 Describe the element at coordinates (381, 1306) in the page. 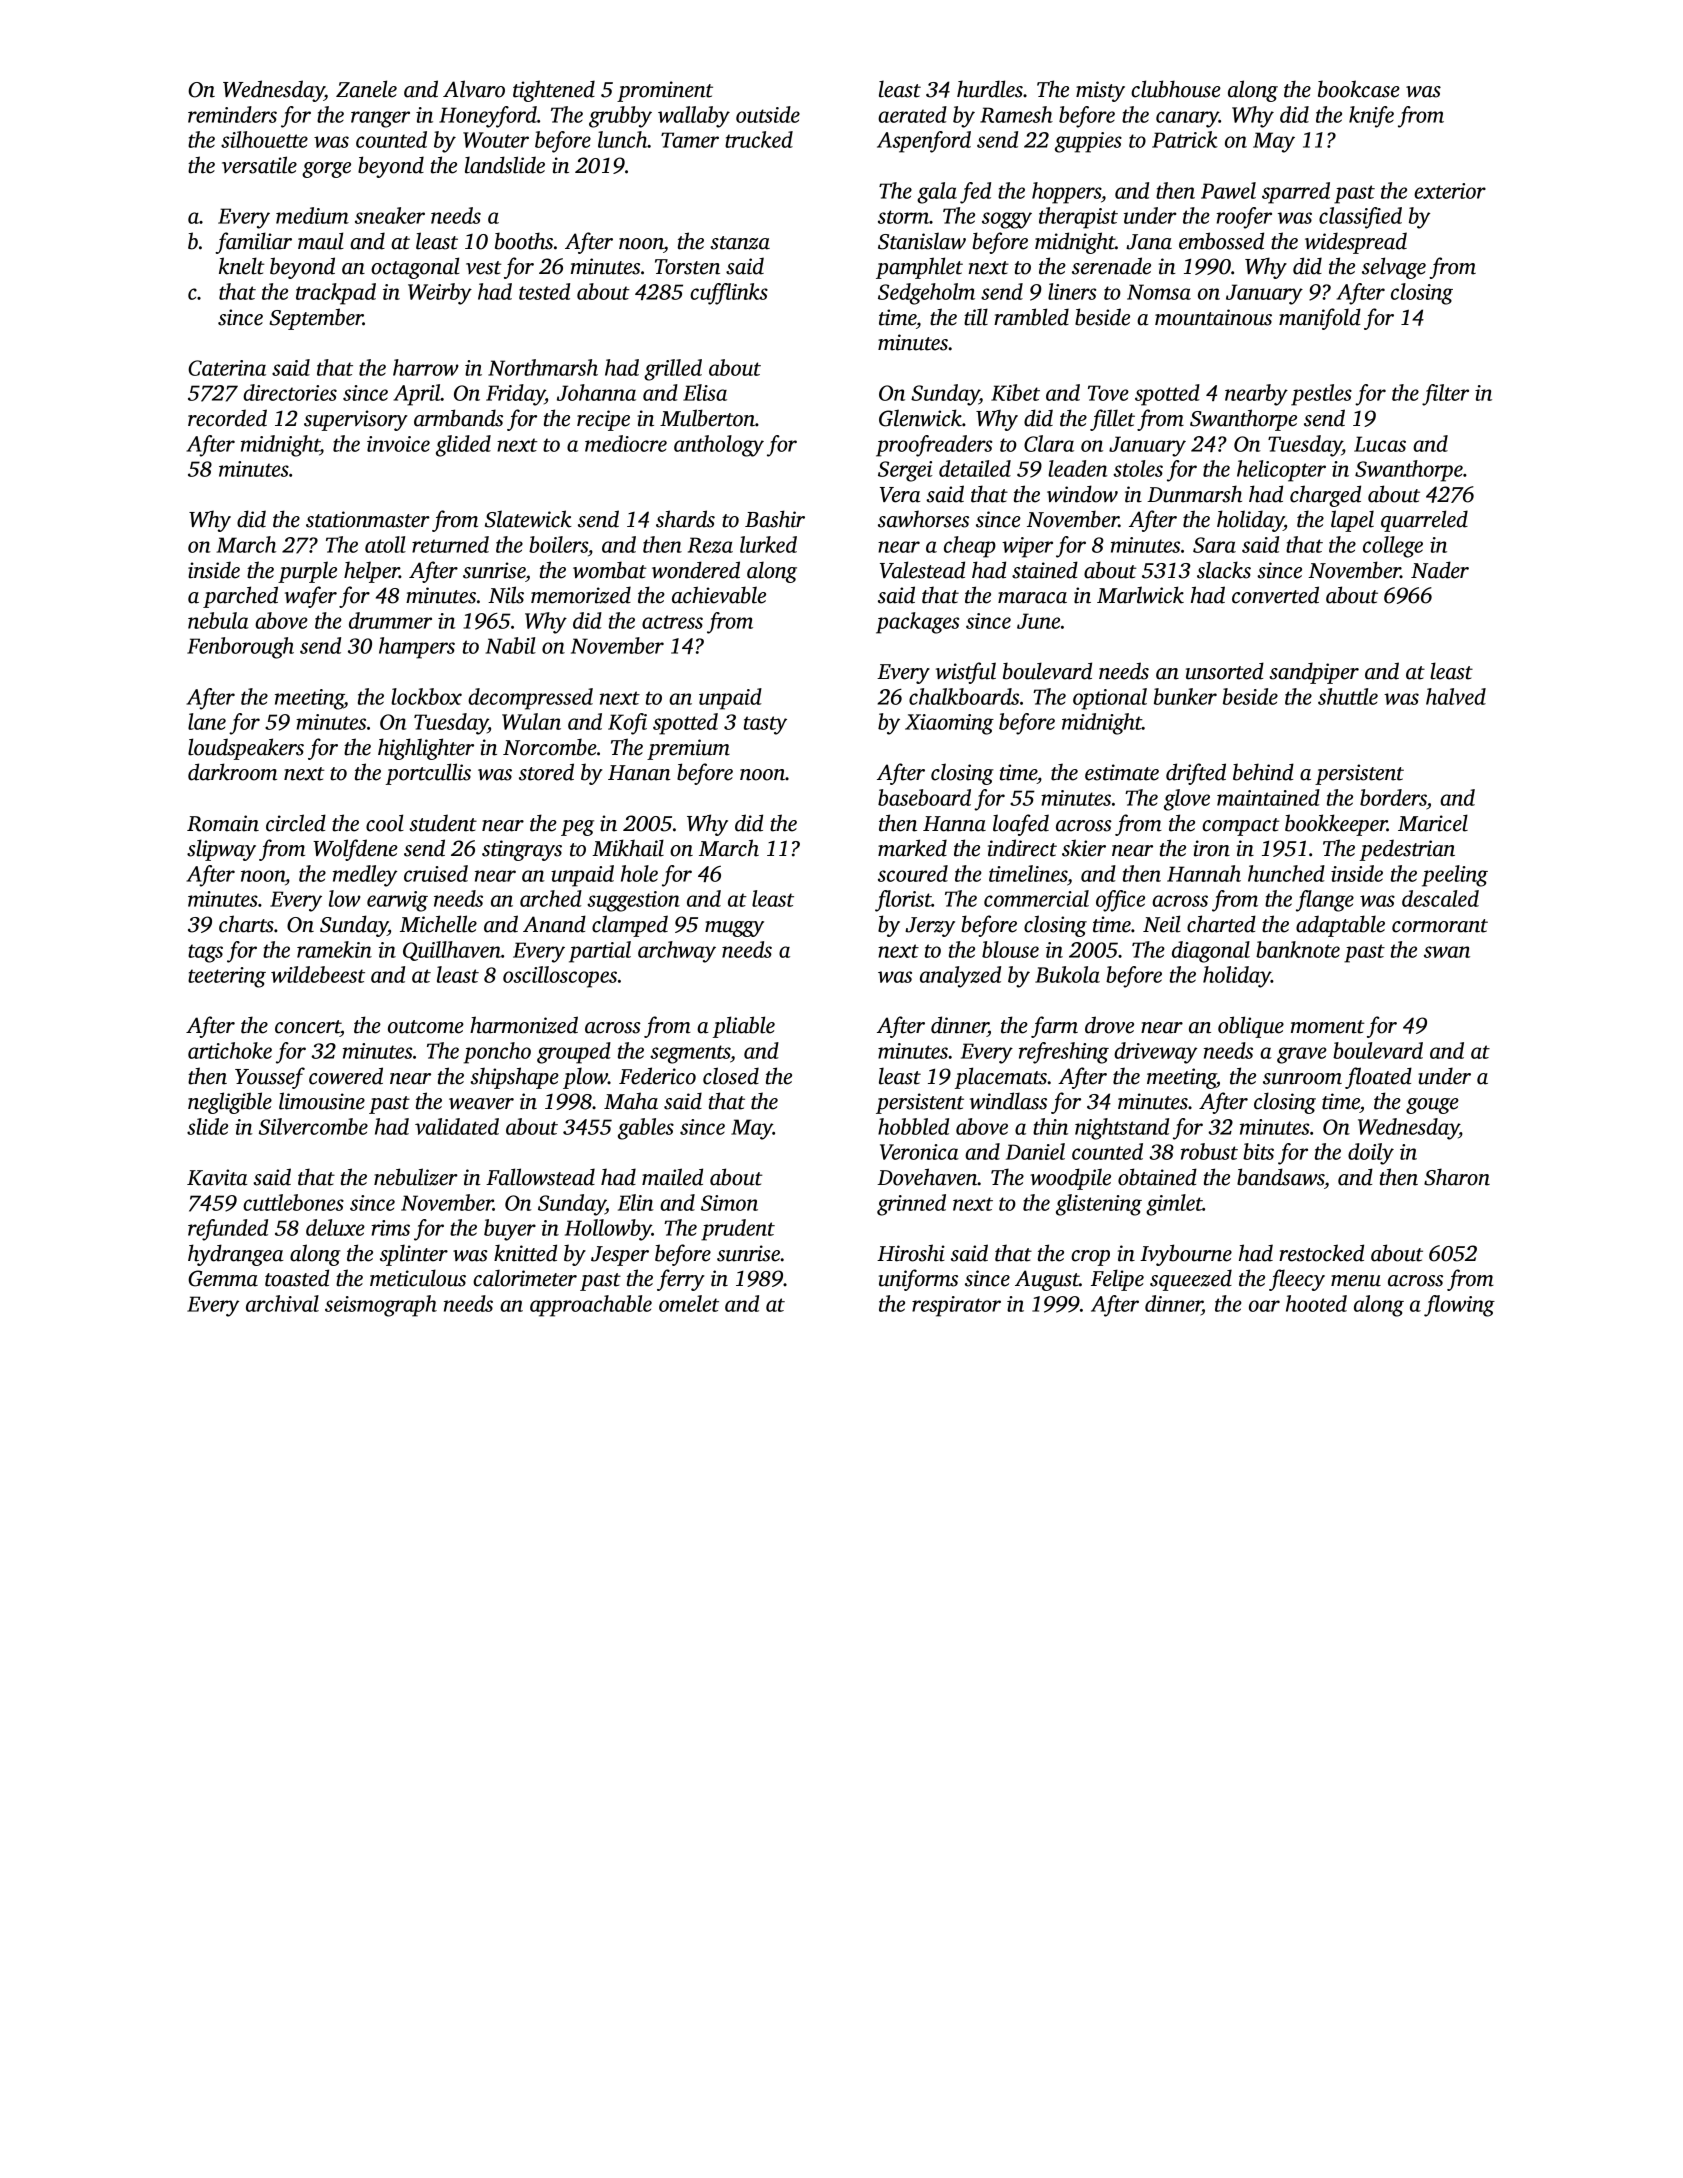

I see `seismograph` at that location.
